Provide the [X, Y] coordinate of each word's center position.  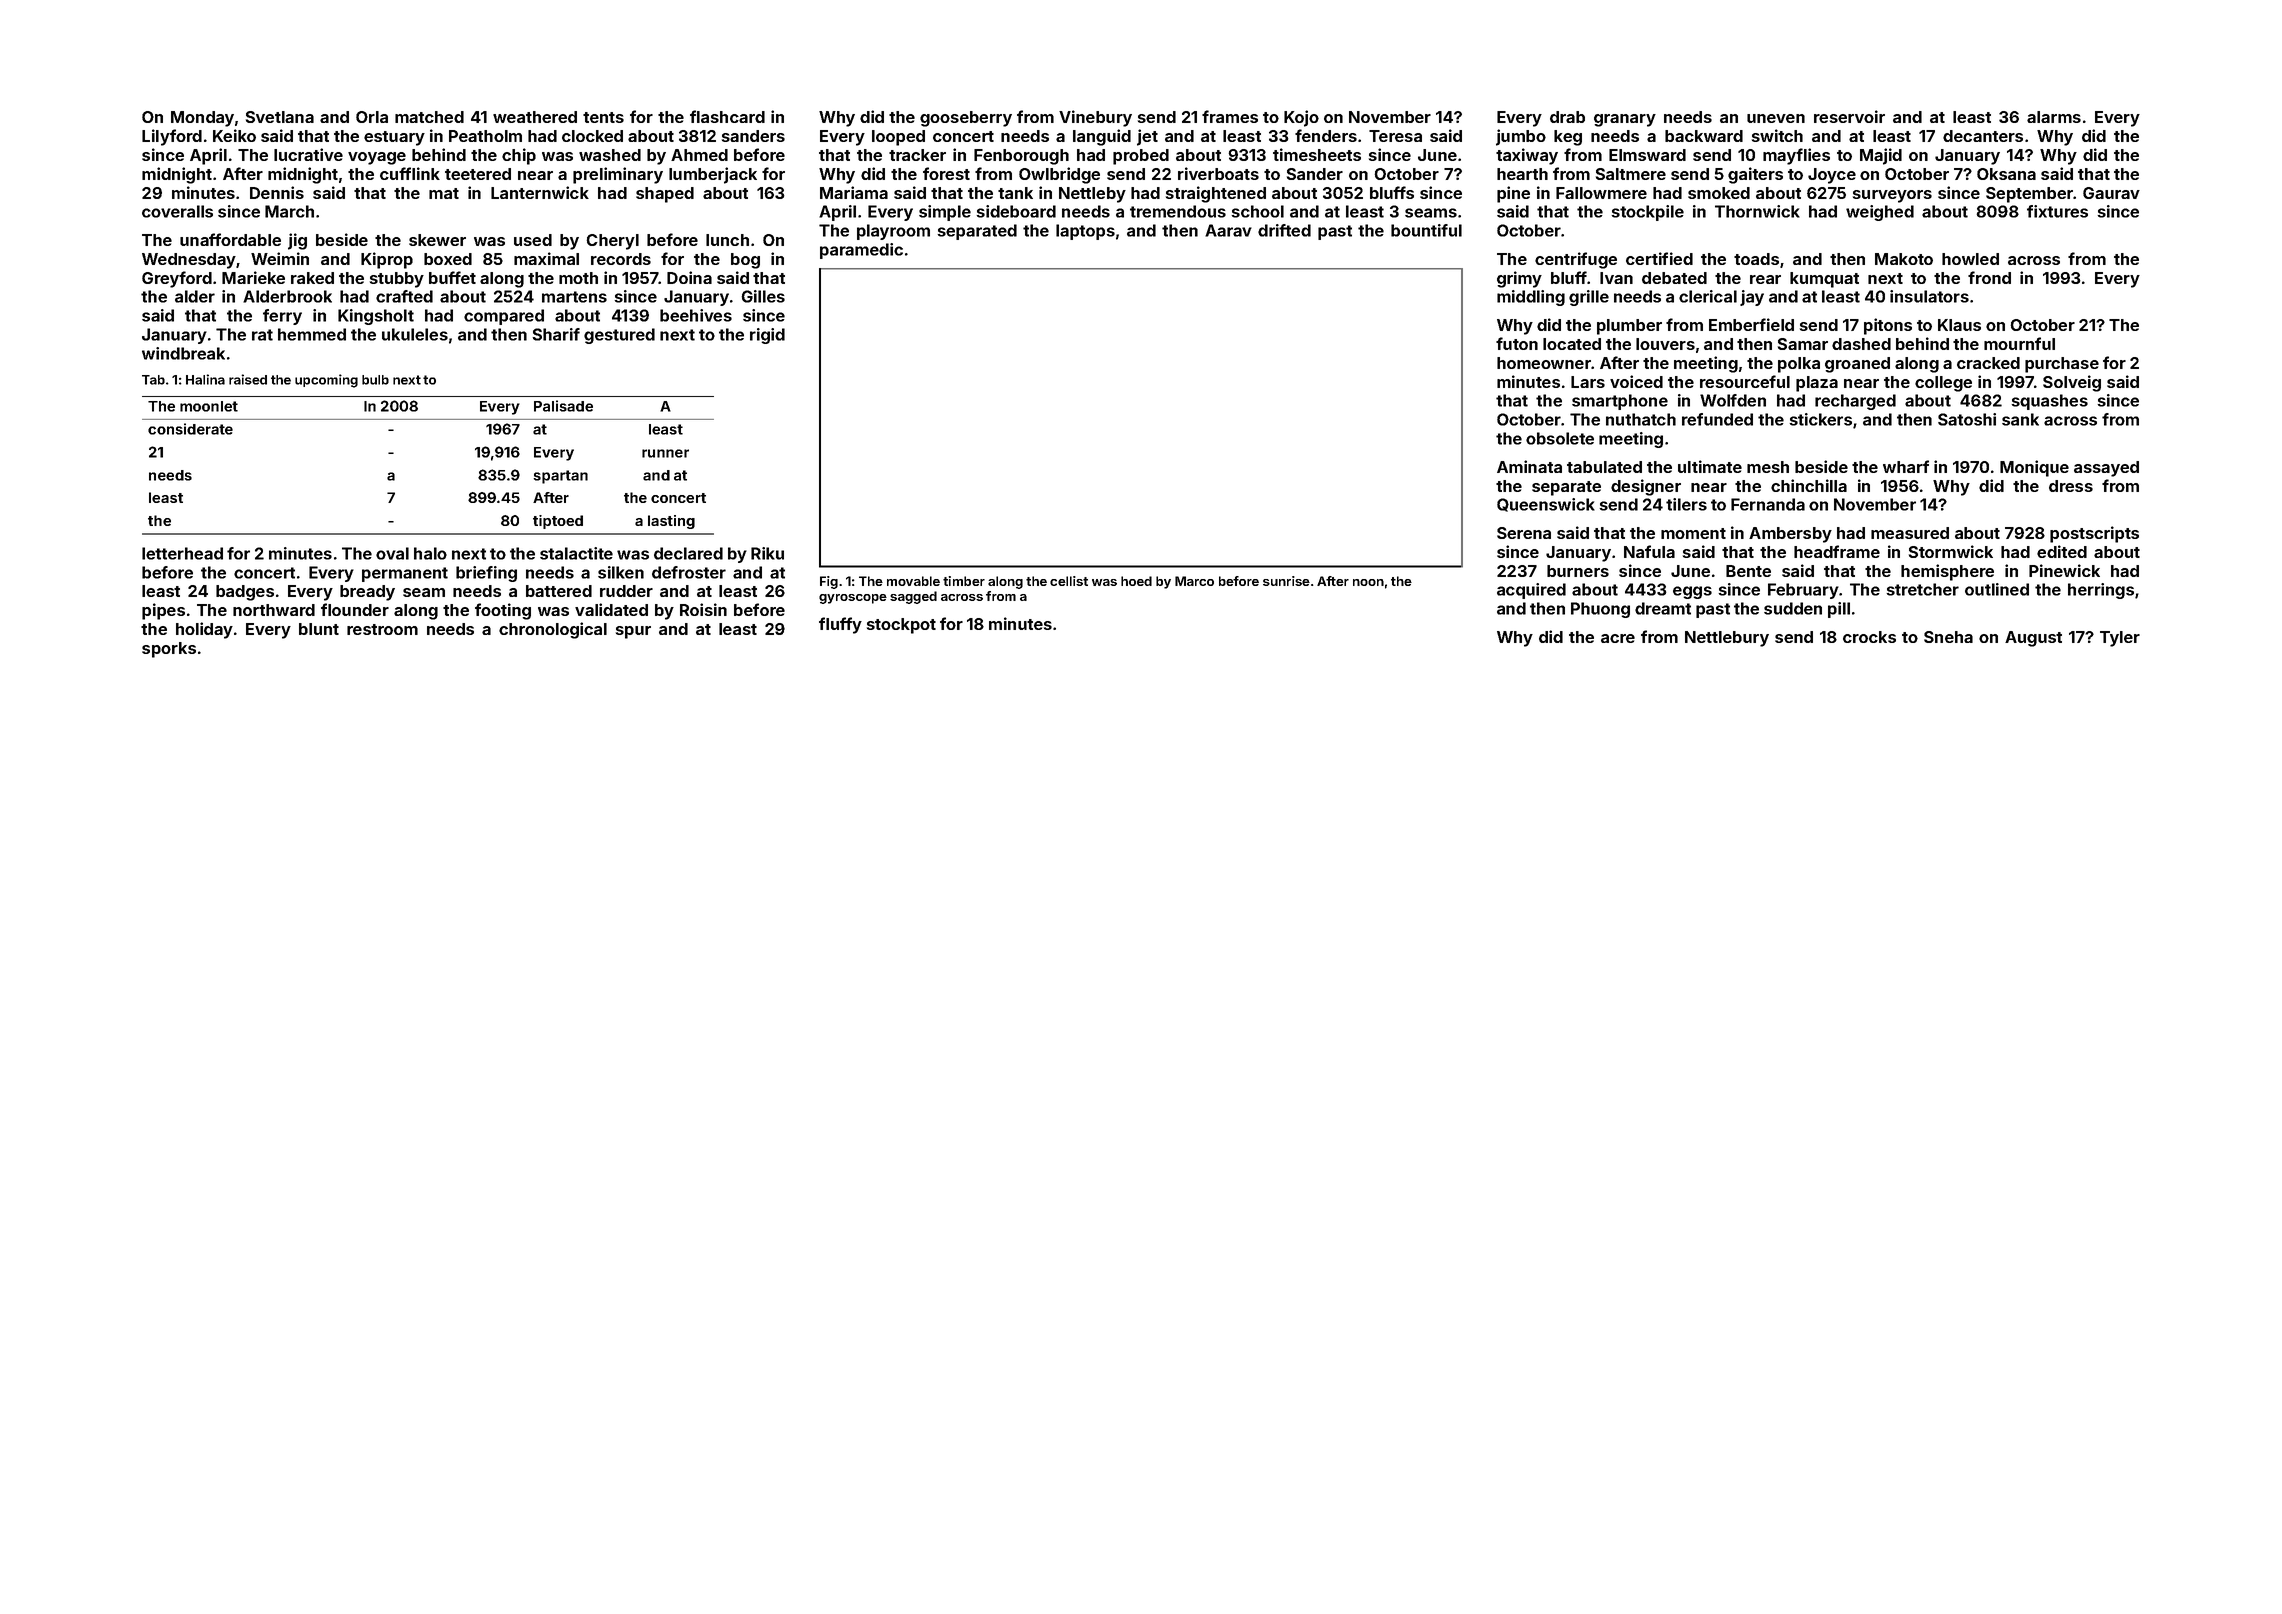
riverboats [1218, 173]
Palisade [563, 406]
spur [633, 632]
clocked [592, 136]
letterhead [182, 553]
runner [665, 453]
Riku [767, 553]
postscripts [2094, 534]
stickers [1820, 419]
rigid [767, 336]
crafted [404, 296]
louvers [1665, 344]
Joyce [1832, 176]
